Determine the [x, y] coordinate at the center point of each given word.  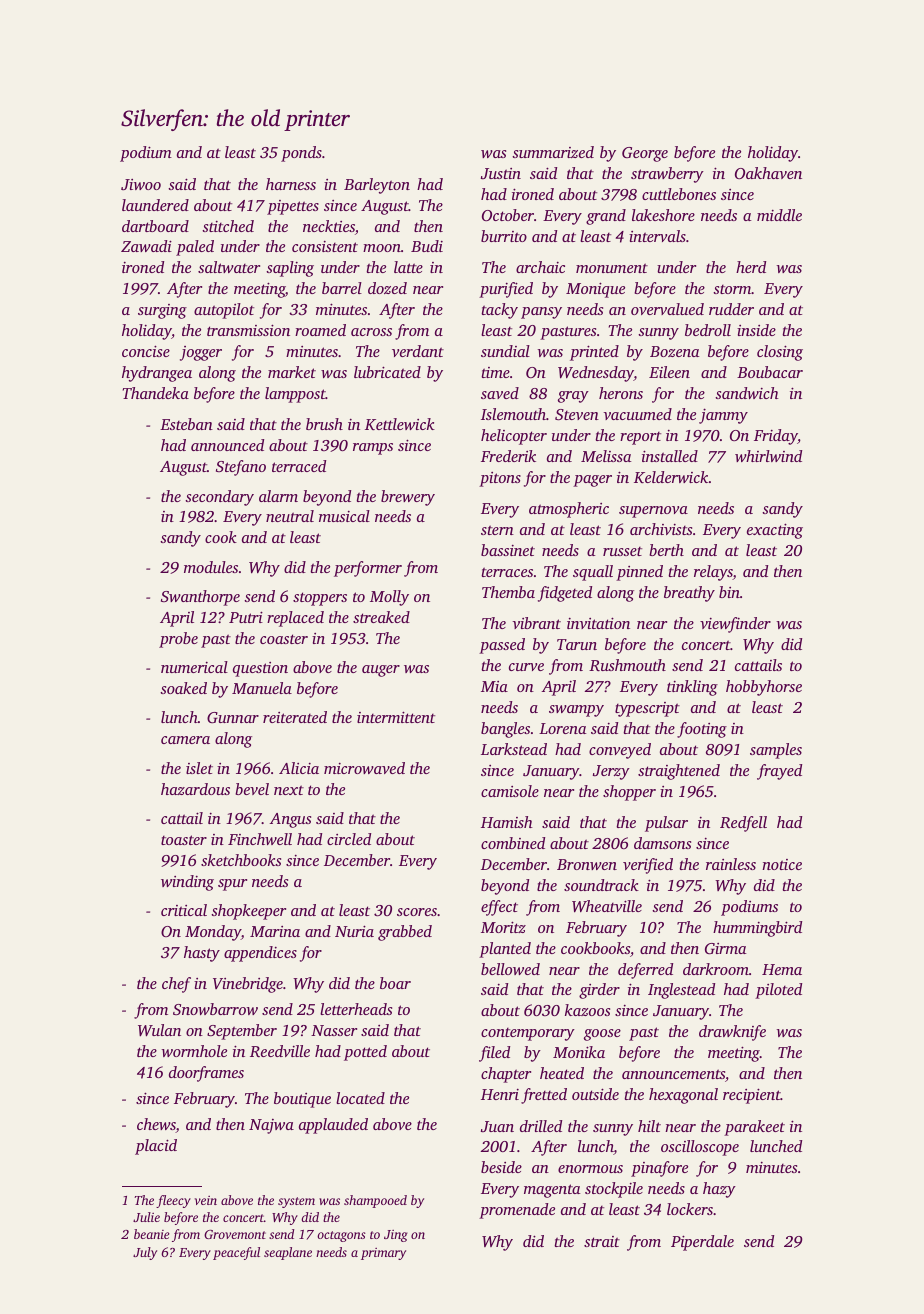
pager [592, 481]
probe [178, 640]
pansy [541, 313]
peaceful [236, 1253]
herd [751, 267]
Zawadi [146, 246]
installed [670, 456]
